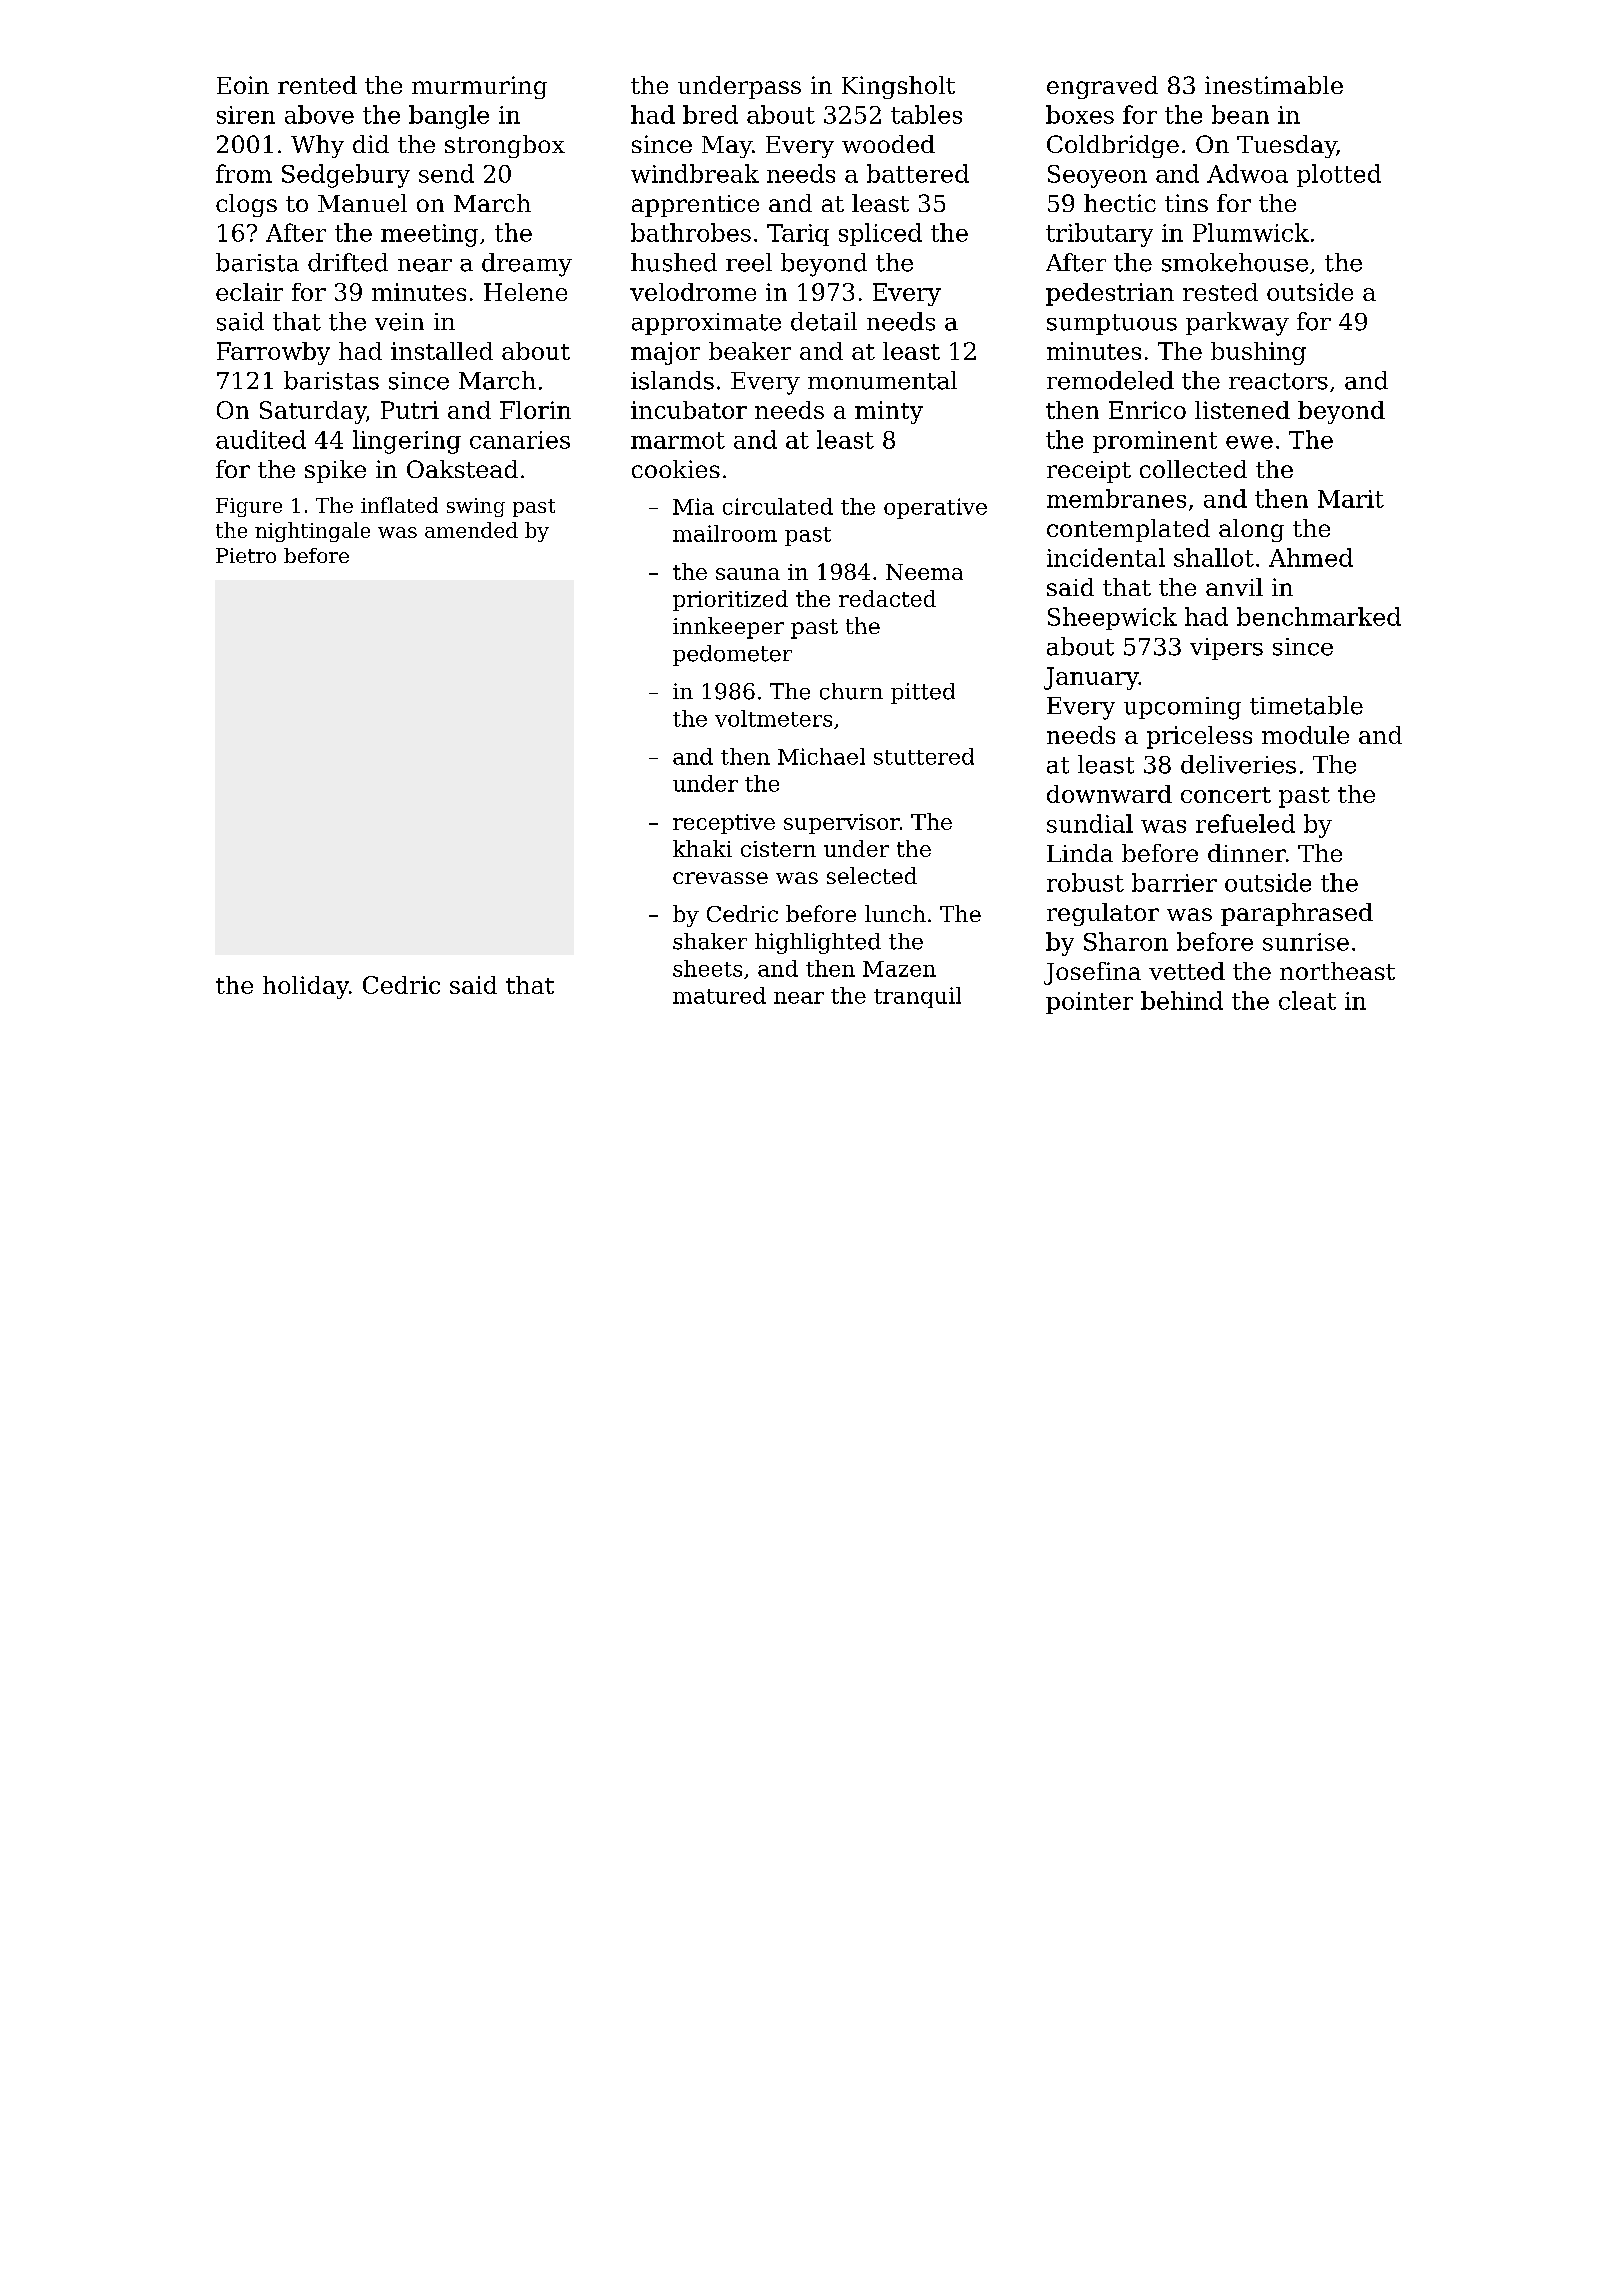 Image resolution: width=1620 pixels, height=2292 pixels. Describe the element at coordinates (1226, 649) in the document. I see `vipers` at that location.
